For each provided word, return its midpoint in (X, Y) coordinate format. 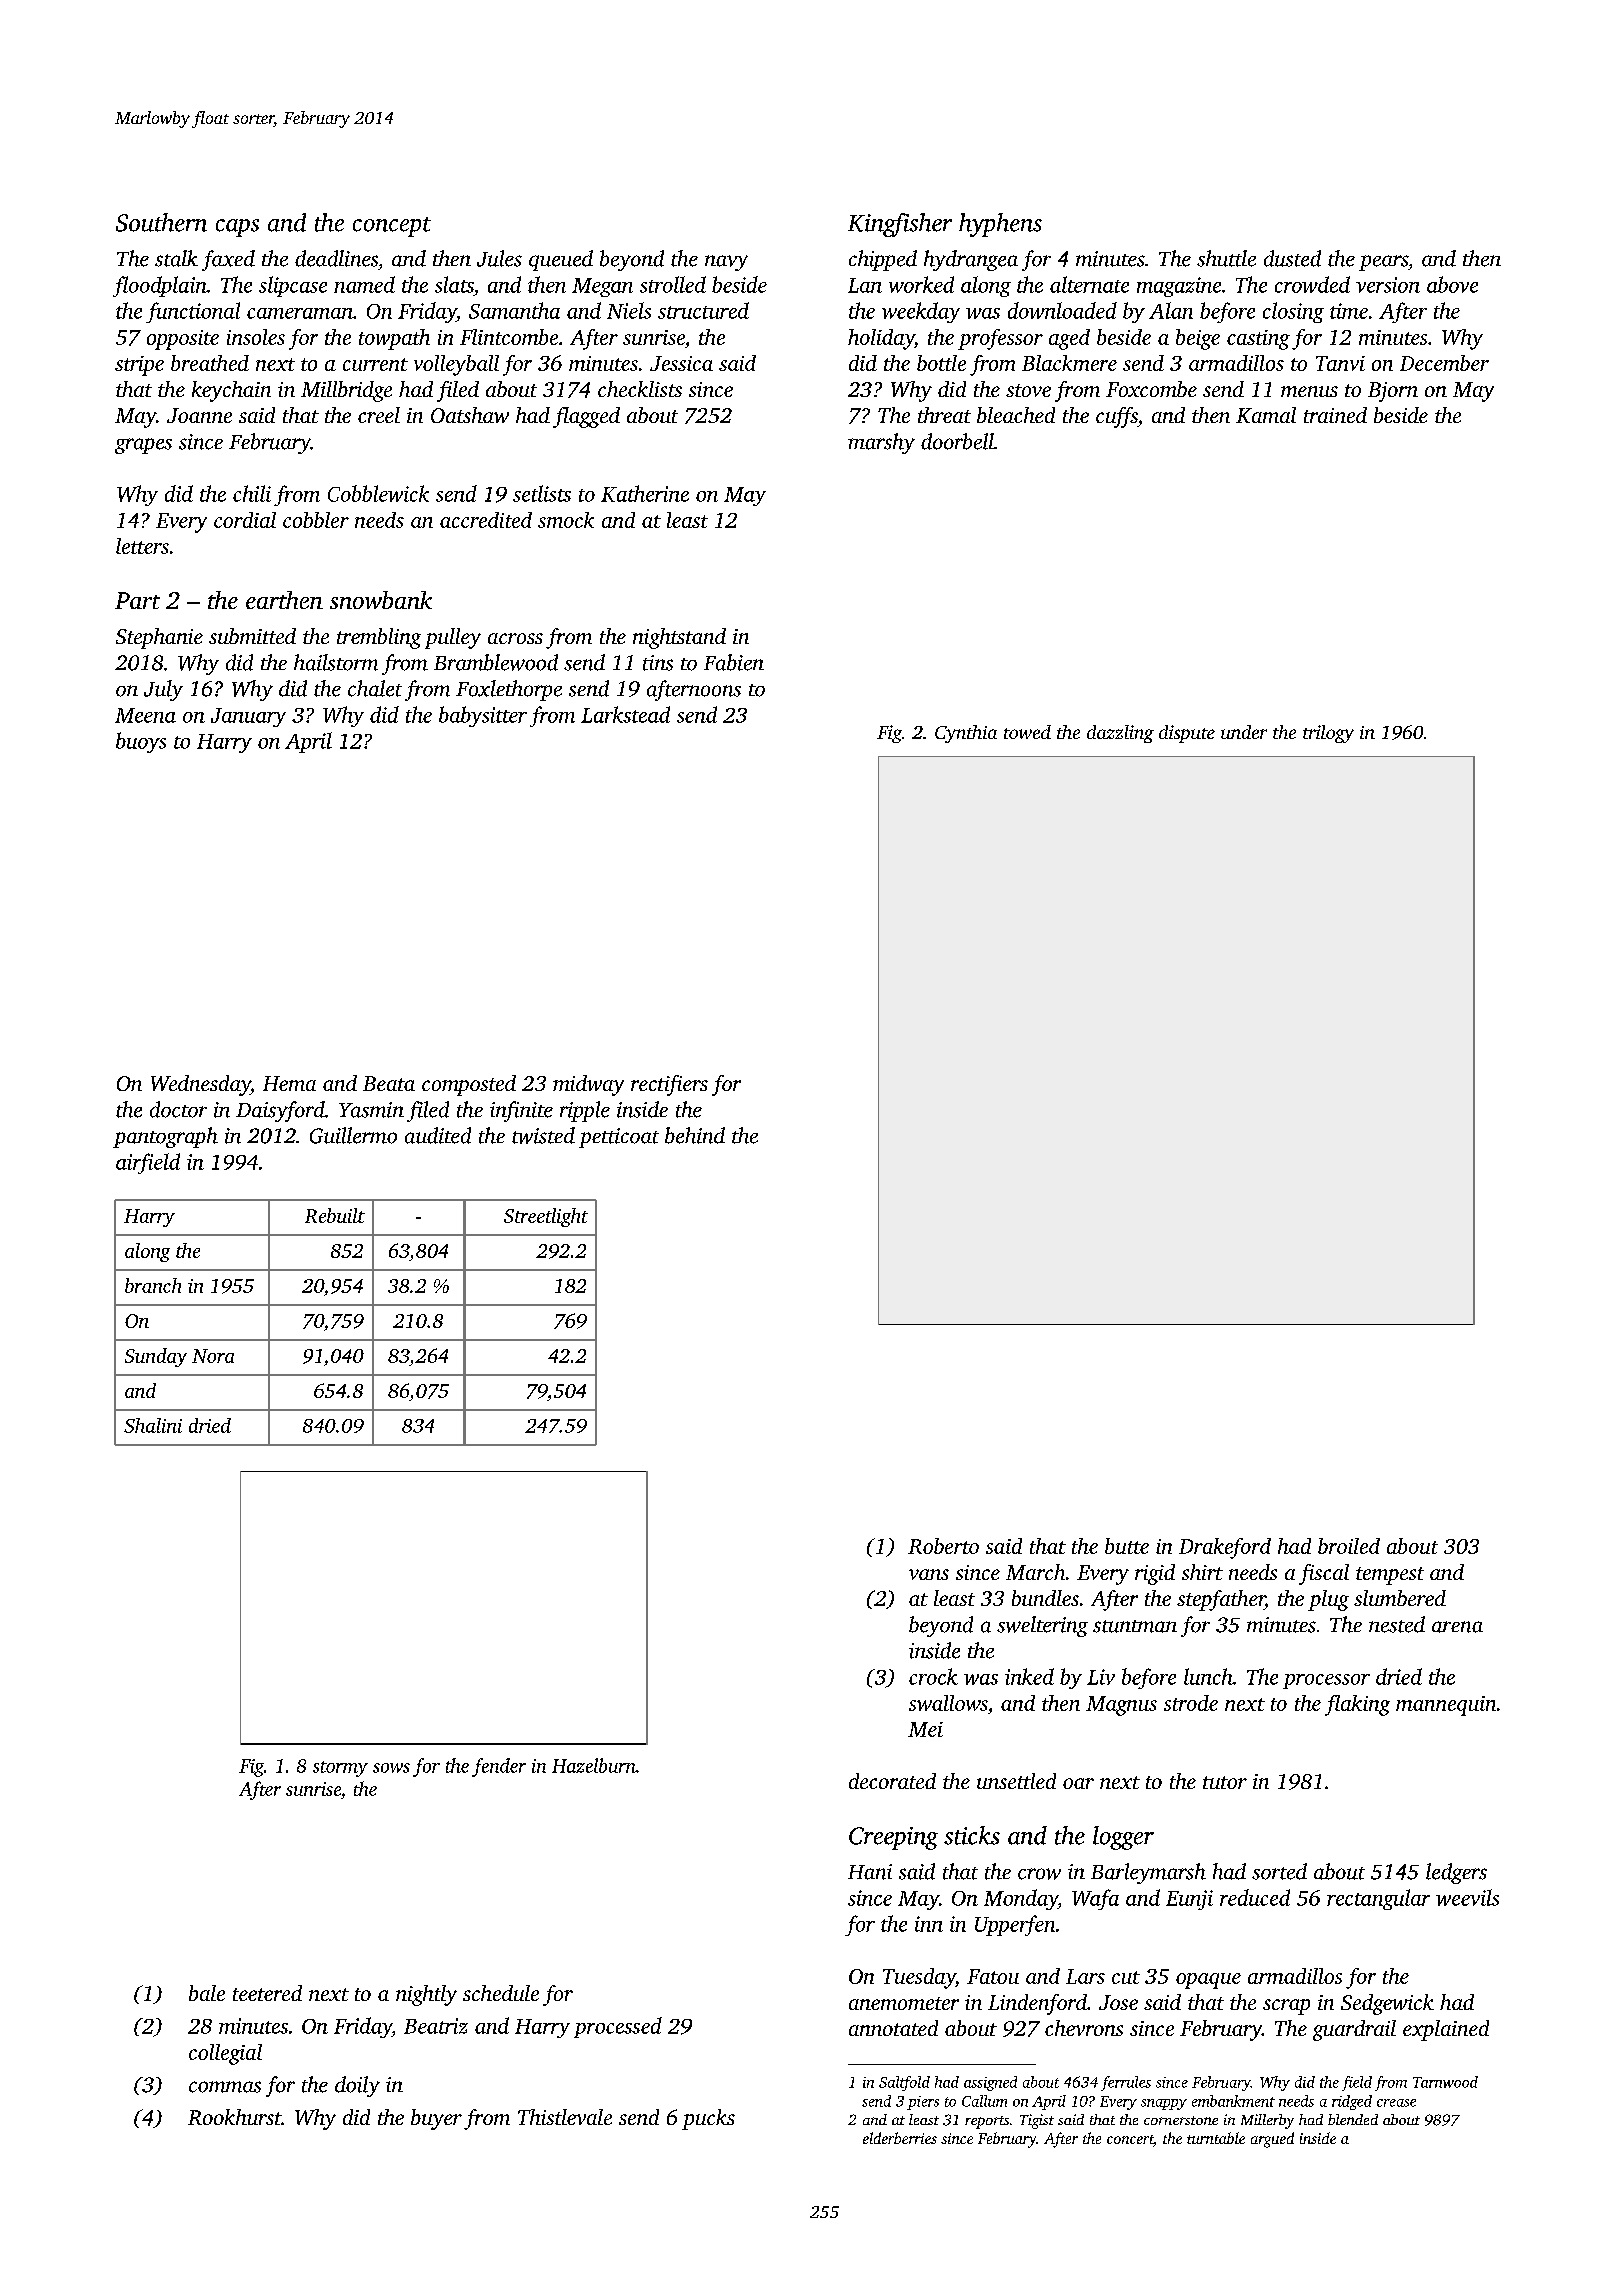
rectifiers (669, 1085)
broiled (1349, 1546)
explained (1446, 2030)
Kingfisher (900, 225)
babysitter (483, 716)
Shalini (153, 1425)
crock (933, 1676)
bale (207, 1993)
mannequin (1446, 1706)
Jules (499, 258)
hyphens (1000, 225)
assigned (990, 2083)
